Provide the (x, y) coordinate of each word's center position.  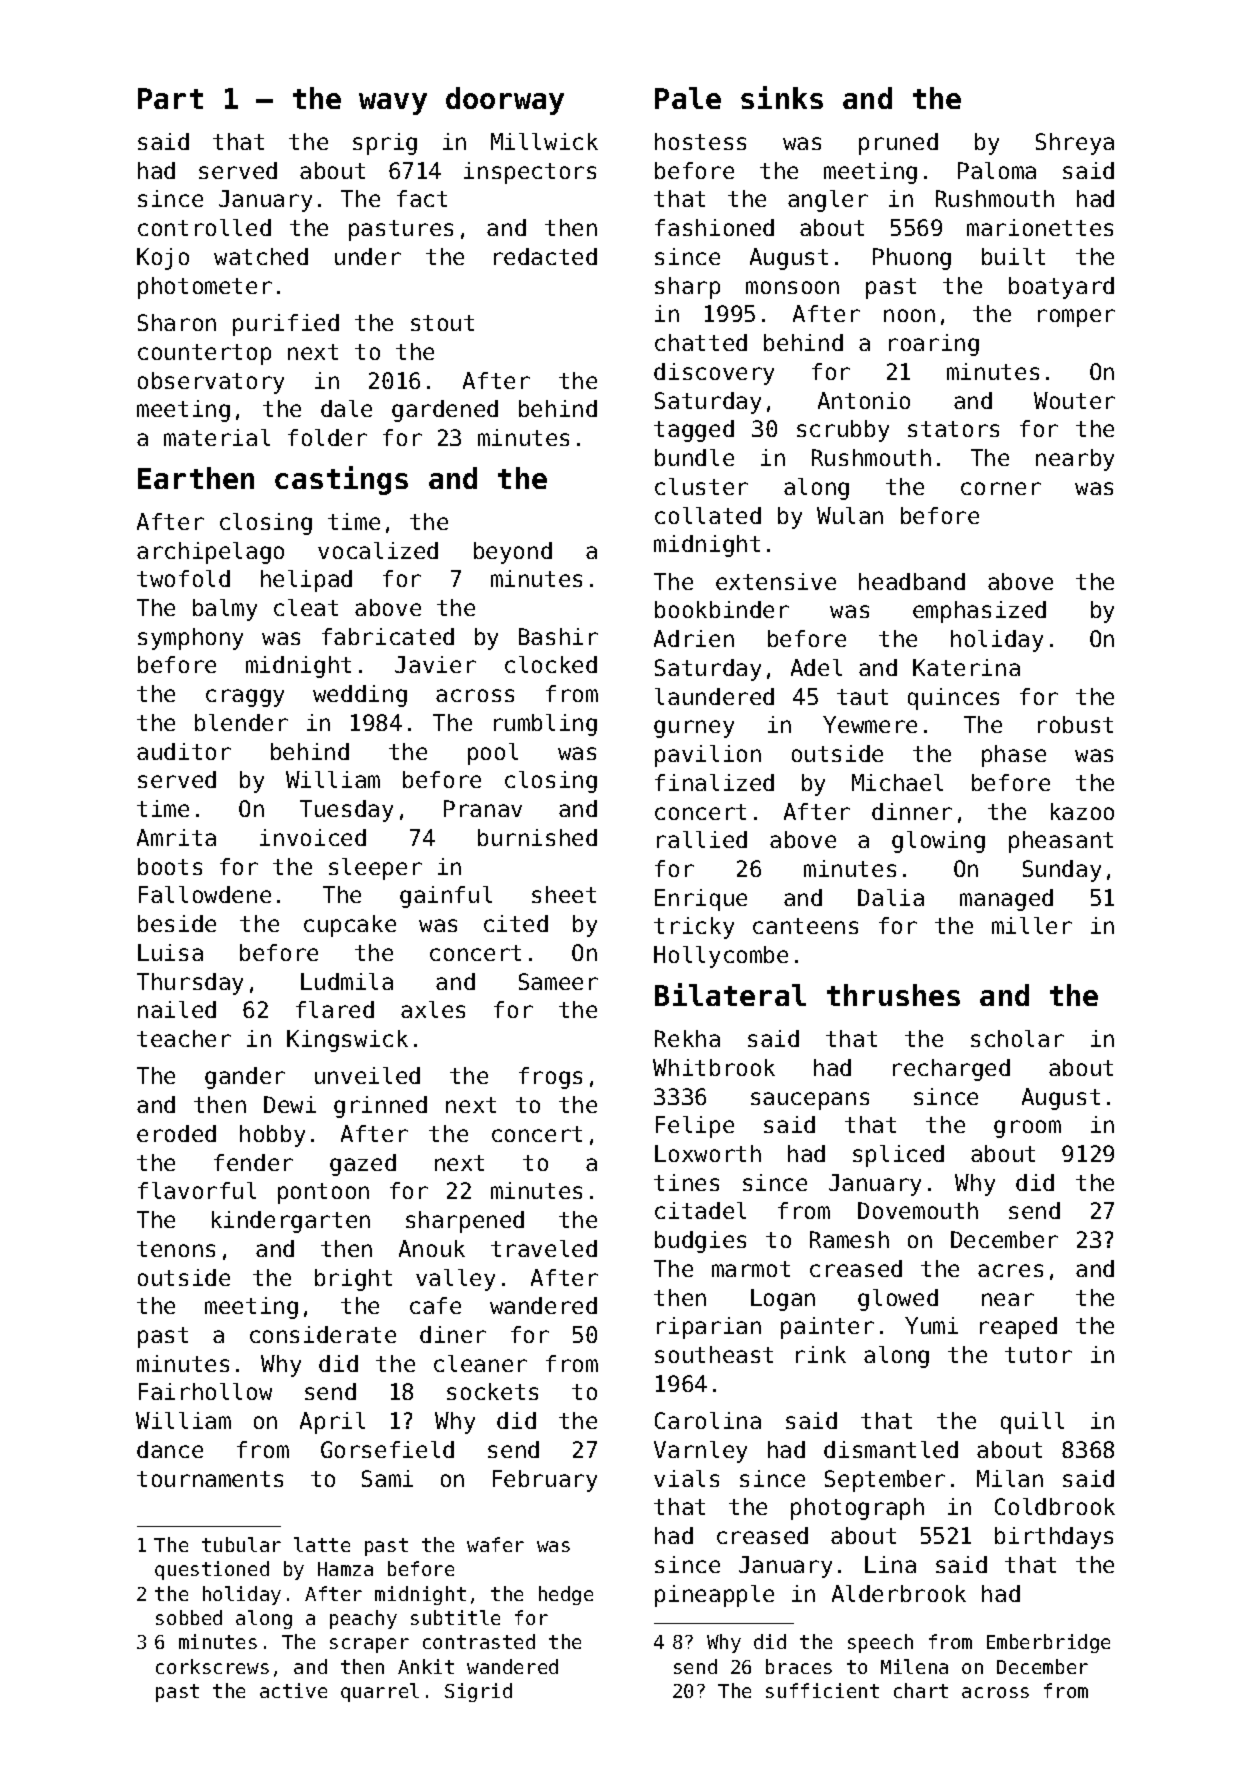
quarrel (380, 1692)
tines (686, 1182)
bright (353, 1280)
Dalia (891, 897)
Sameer (558, 981)
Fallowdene (205, 894)
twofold (183, 578)
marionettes (1040, 227)
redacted (545, 256)
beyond (513, 553)
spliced (898, 1156)
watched (261, 256)
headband (912, 581)
